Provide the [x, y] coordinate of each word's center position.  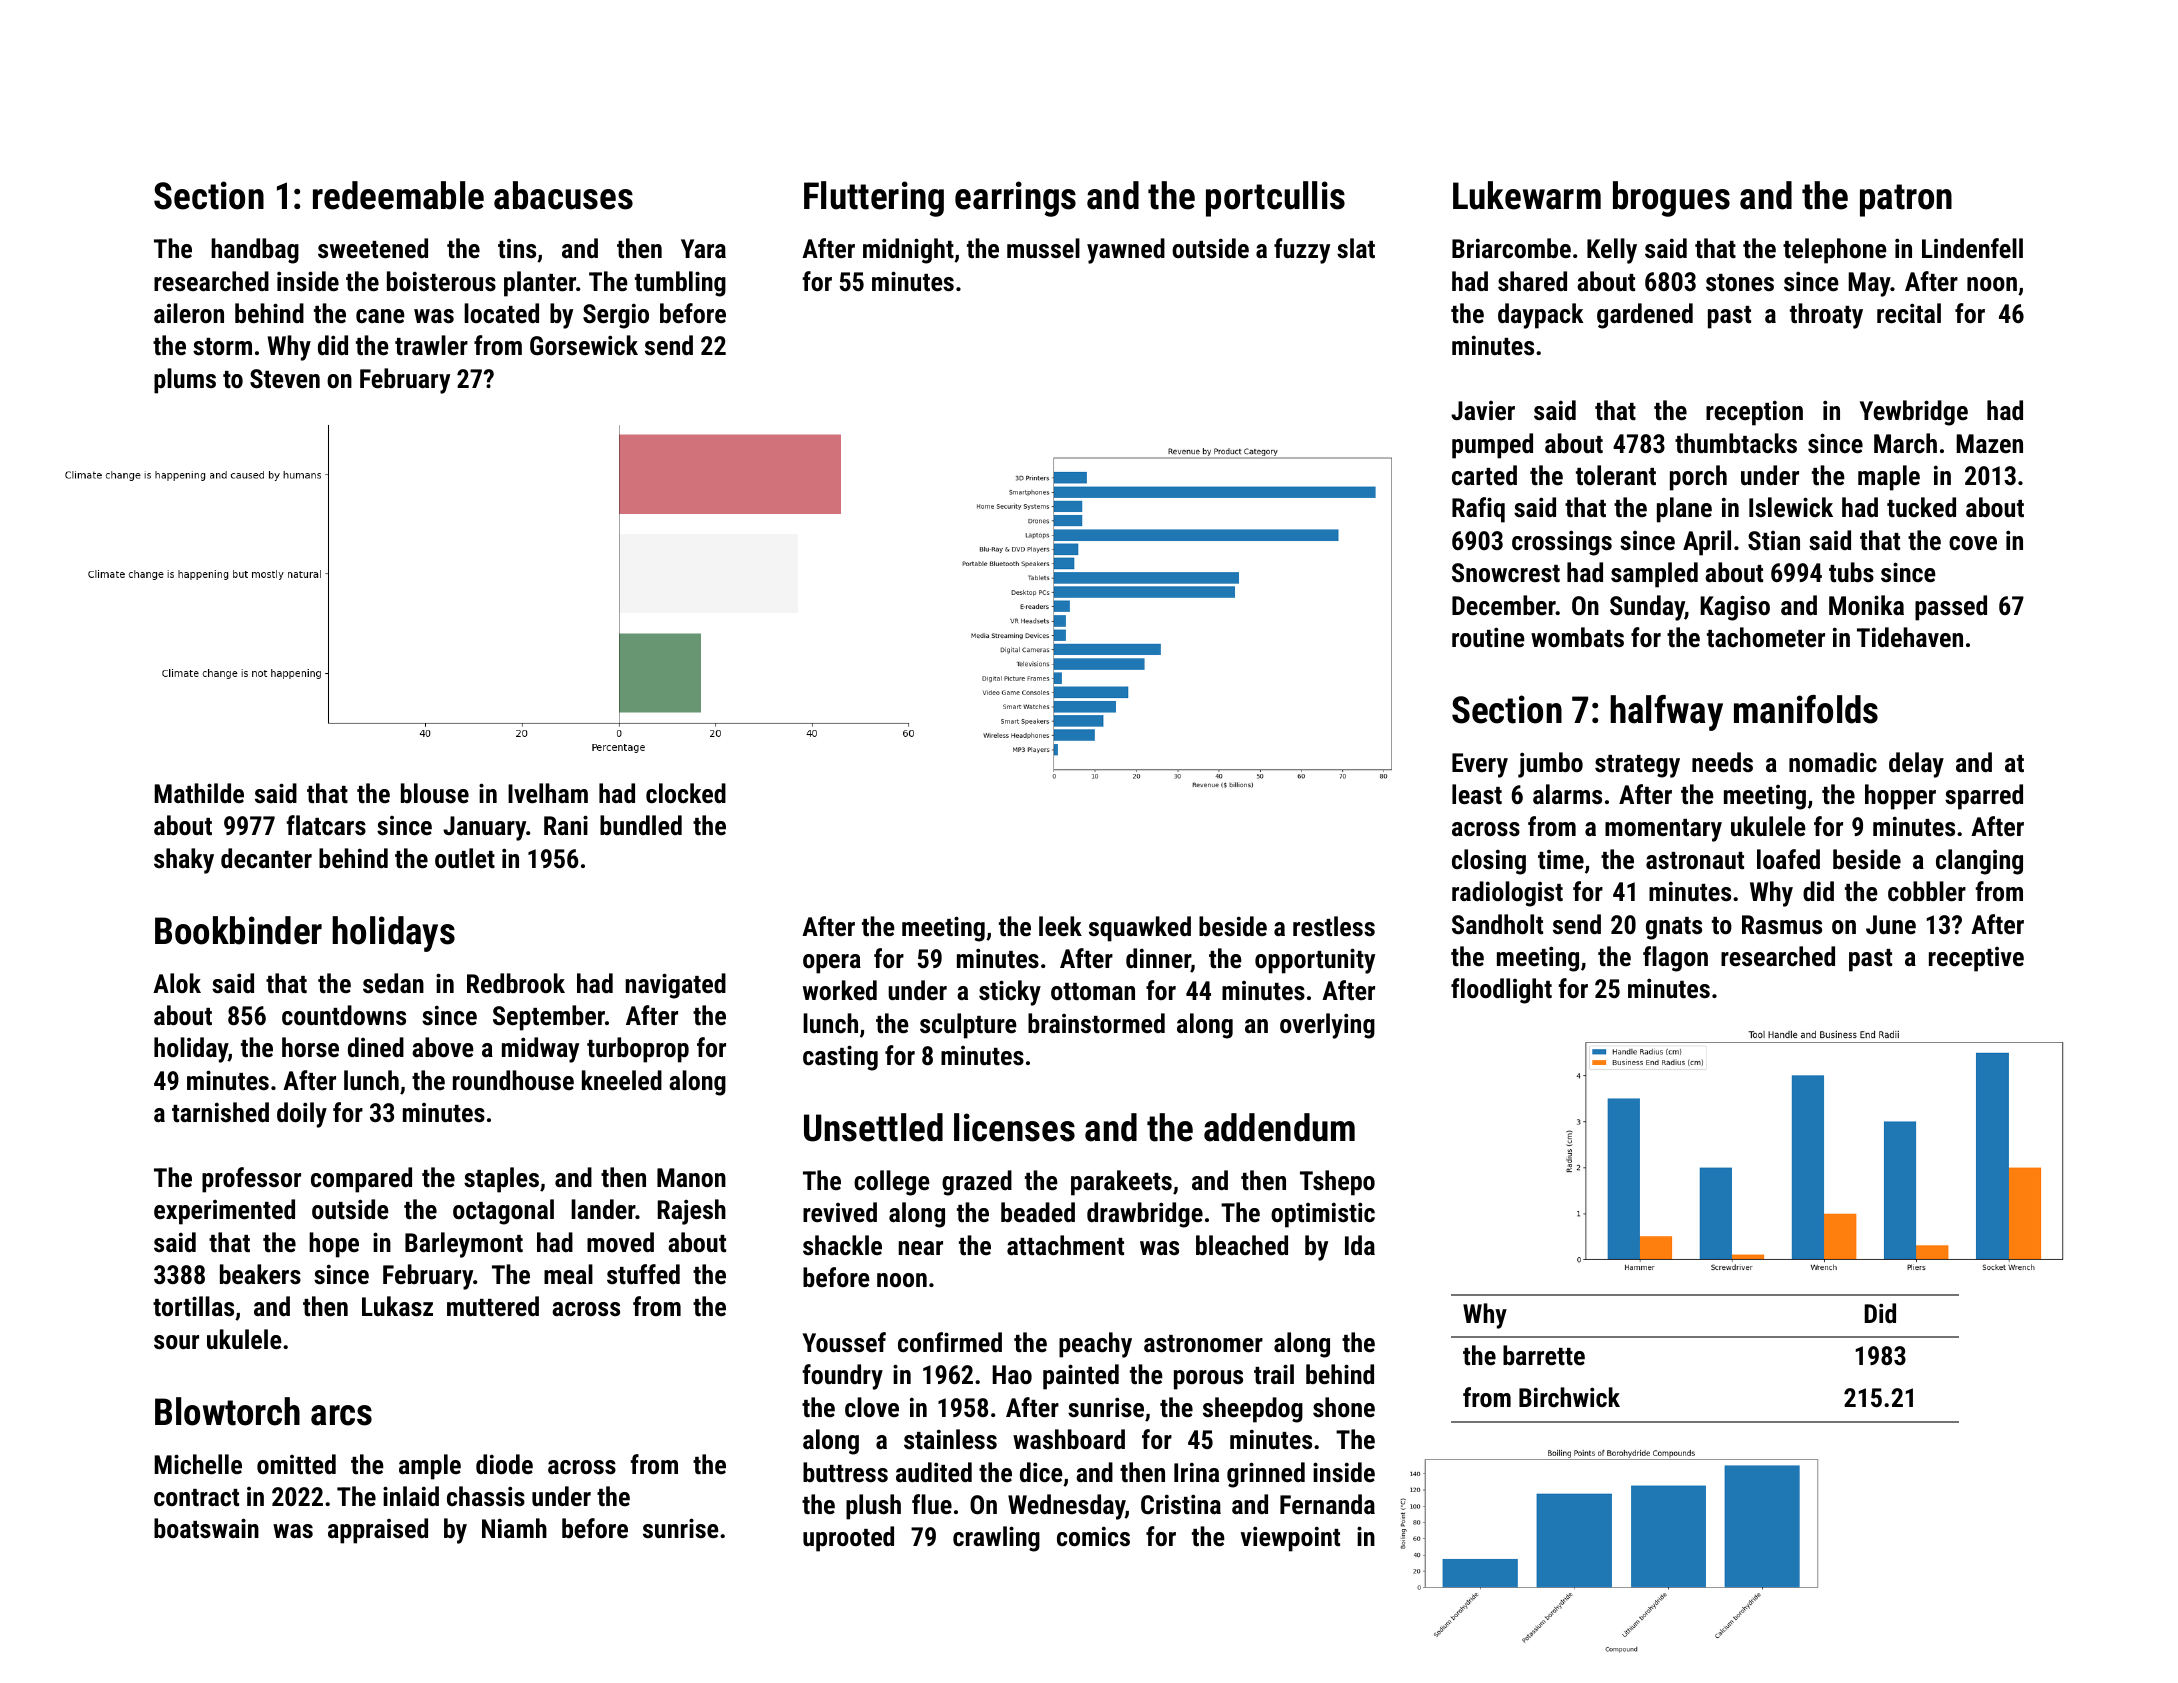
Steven [285, 378]
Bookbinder [238, 930]
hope [334, 1245]
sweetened [373, 248]
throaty [1826, 316]
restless [1334, 926]
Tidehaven [1910, 637]
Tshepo [1337, 1183]
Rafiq [1478, 510]
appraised [378, 1531]
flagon [1675, 959]
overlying [1327, 1026]
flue [932, 1504]
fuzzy [1302, 251]
